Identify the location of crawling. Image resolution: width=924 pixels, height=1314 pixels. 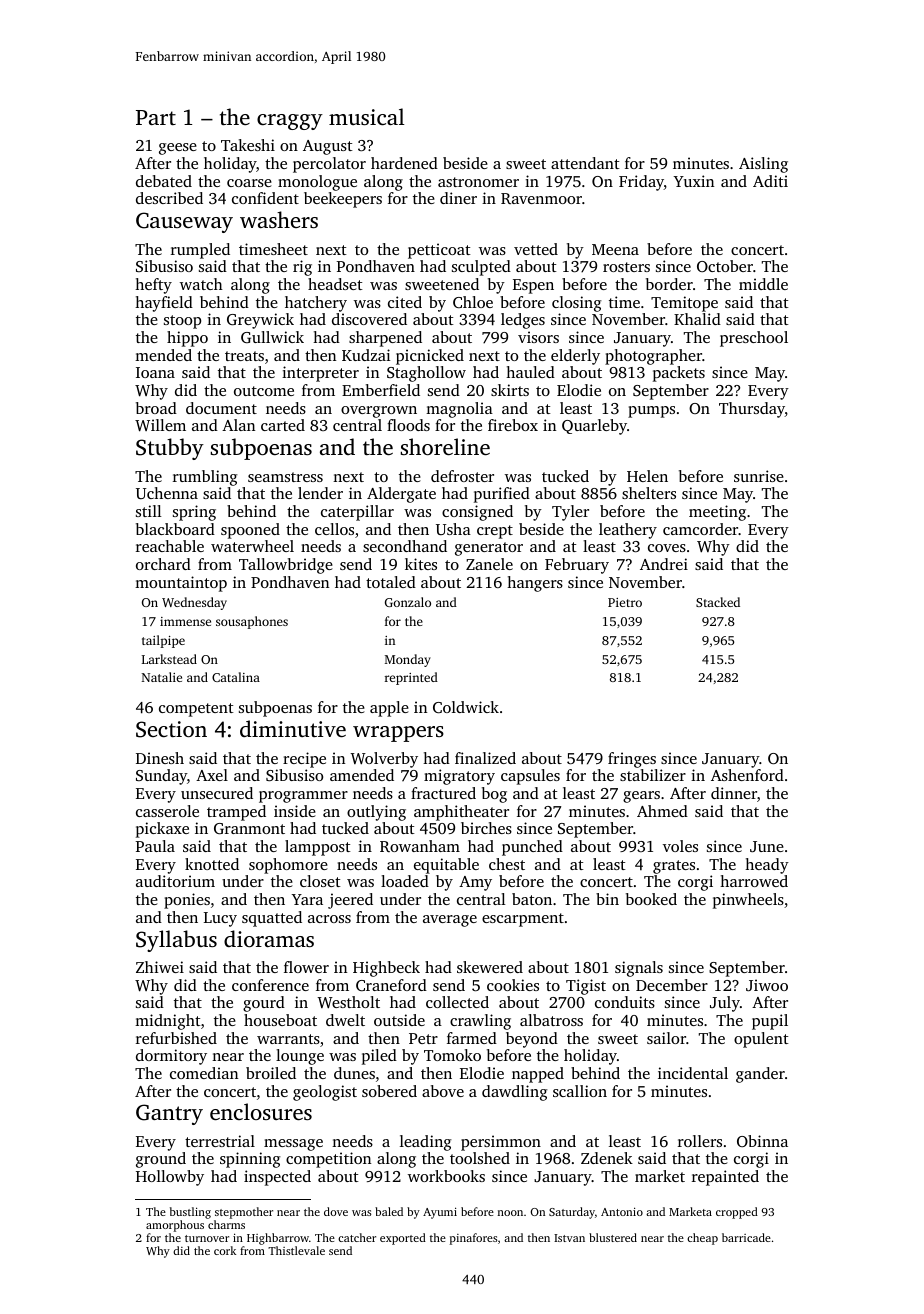
(480, 1022).
